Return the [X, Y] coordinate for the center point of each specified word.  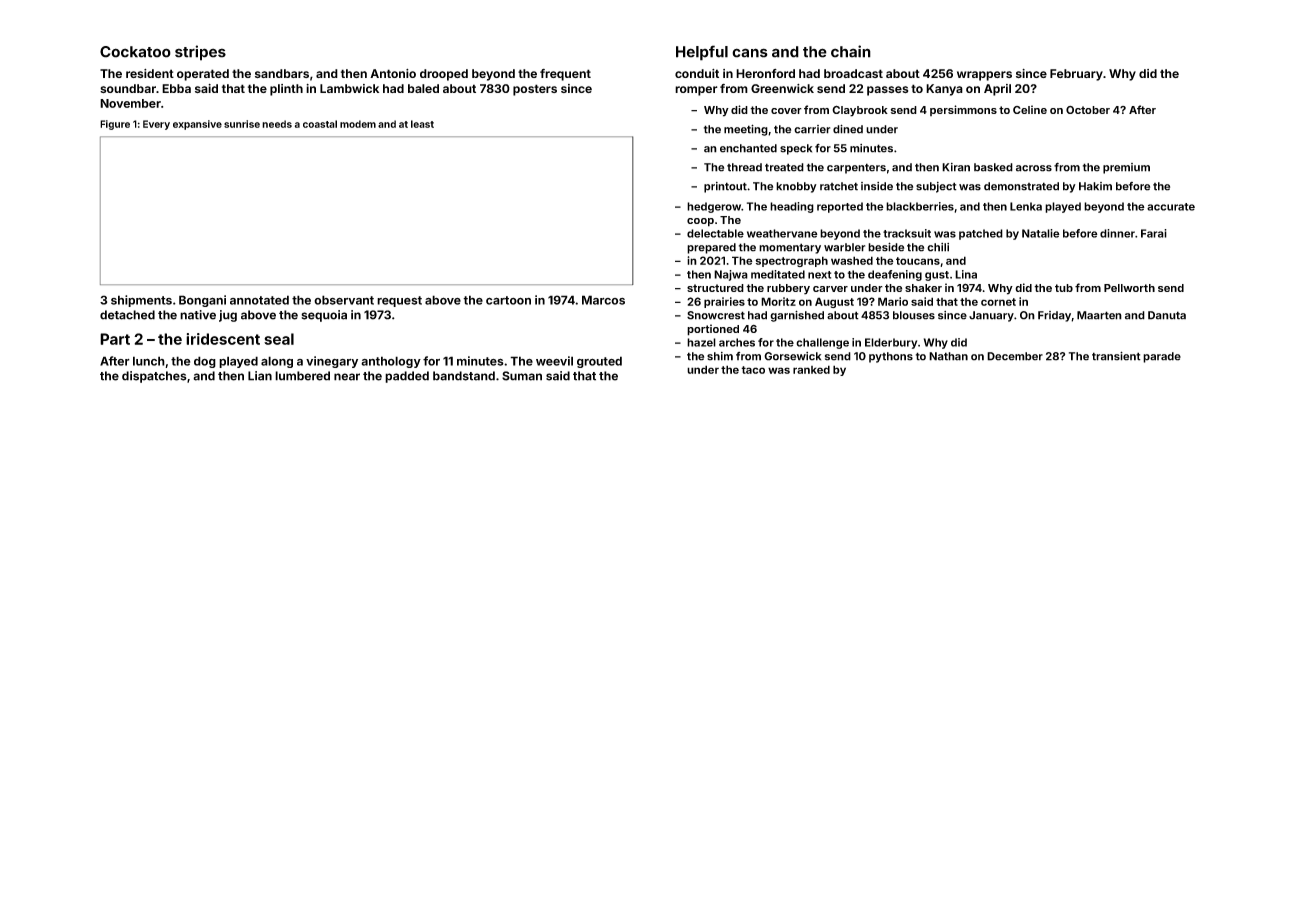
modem [358, 124]
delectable [715, 233]
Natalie [1041, 233]
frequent [565, 75]
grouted [599, 362]
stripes [200, 53]
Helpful [702, 53]
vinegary [332, 362]
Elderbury [891, 343]
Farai [1154, 233]
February [1076, 75]
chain [851, 51]
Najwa [731, 275]
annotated [259, 300]
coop [700, 222]
